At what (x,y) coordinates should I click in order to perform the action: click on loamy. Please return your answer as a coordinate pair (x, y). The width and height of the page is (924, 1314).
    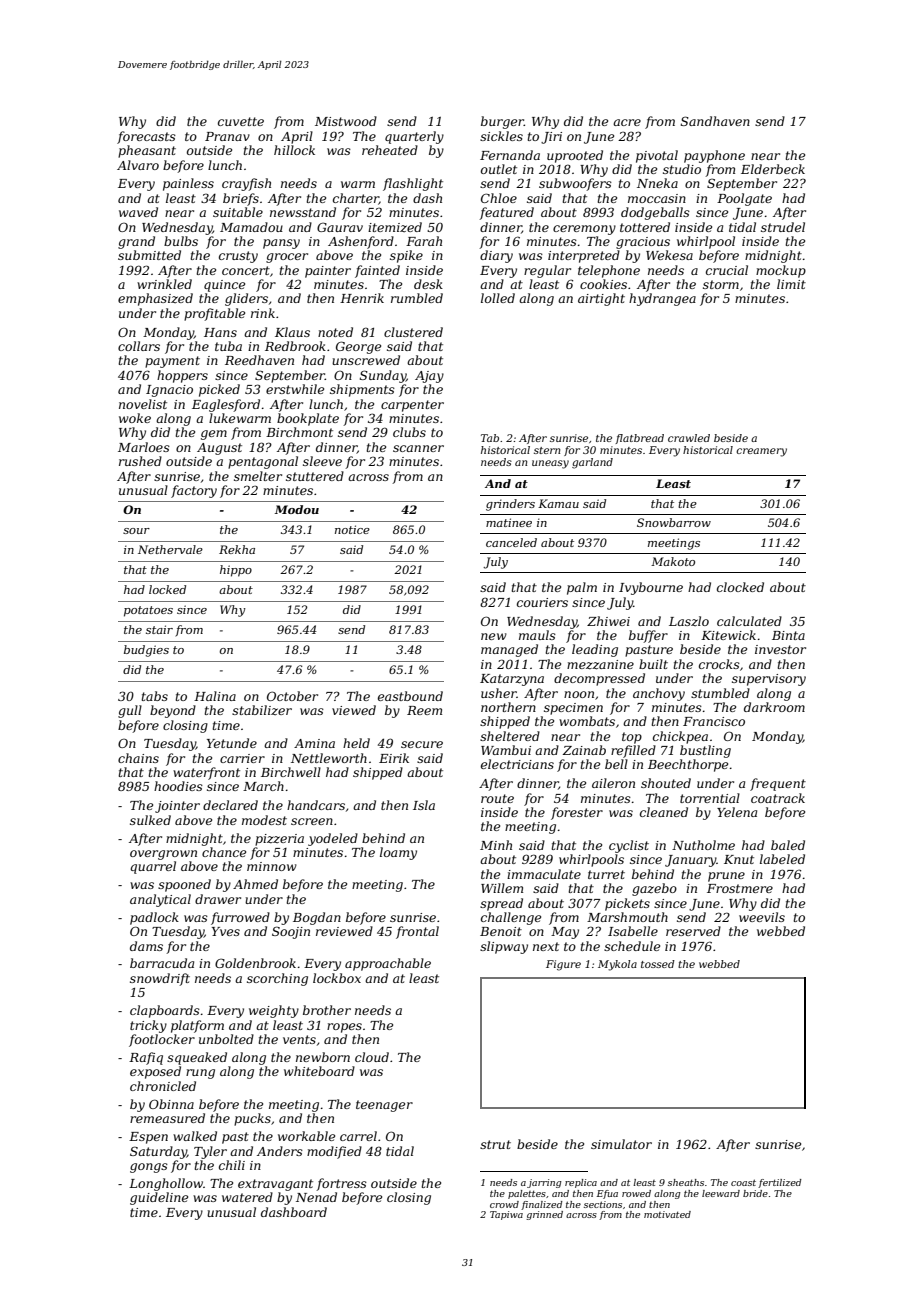
    Looking at the image, I should click on (398, 853).
